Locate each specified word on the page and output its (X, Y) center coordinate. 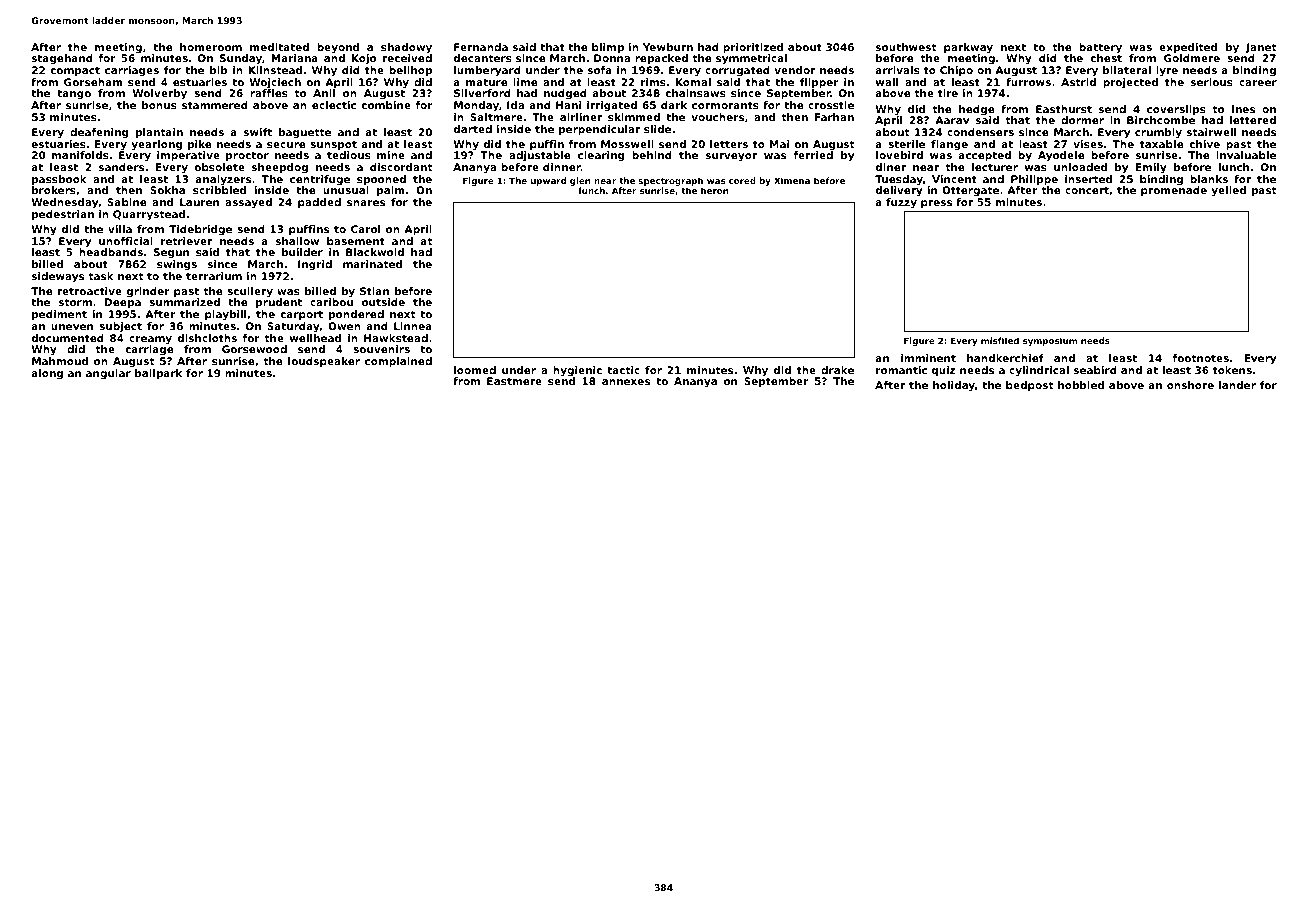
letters (729, 144)
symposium (1050, 341)
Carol (365, 229)
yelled (1228, 191)
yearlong (156, 145)
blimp (608, 48)
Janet (1260, 48)
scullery (250, 292)
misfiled (1000, 340)
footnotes (1201, 358)
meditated (279, 47)
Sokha (167, 190)
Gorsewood (254, 349)
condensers (980, 132)
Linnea (413, 326)
